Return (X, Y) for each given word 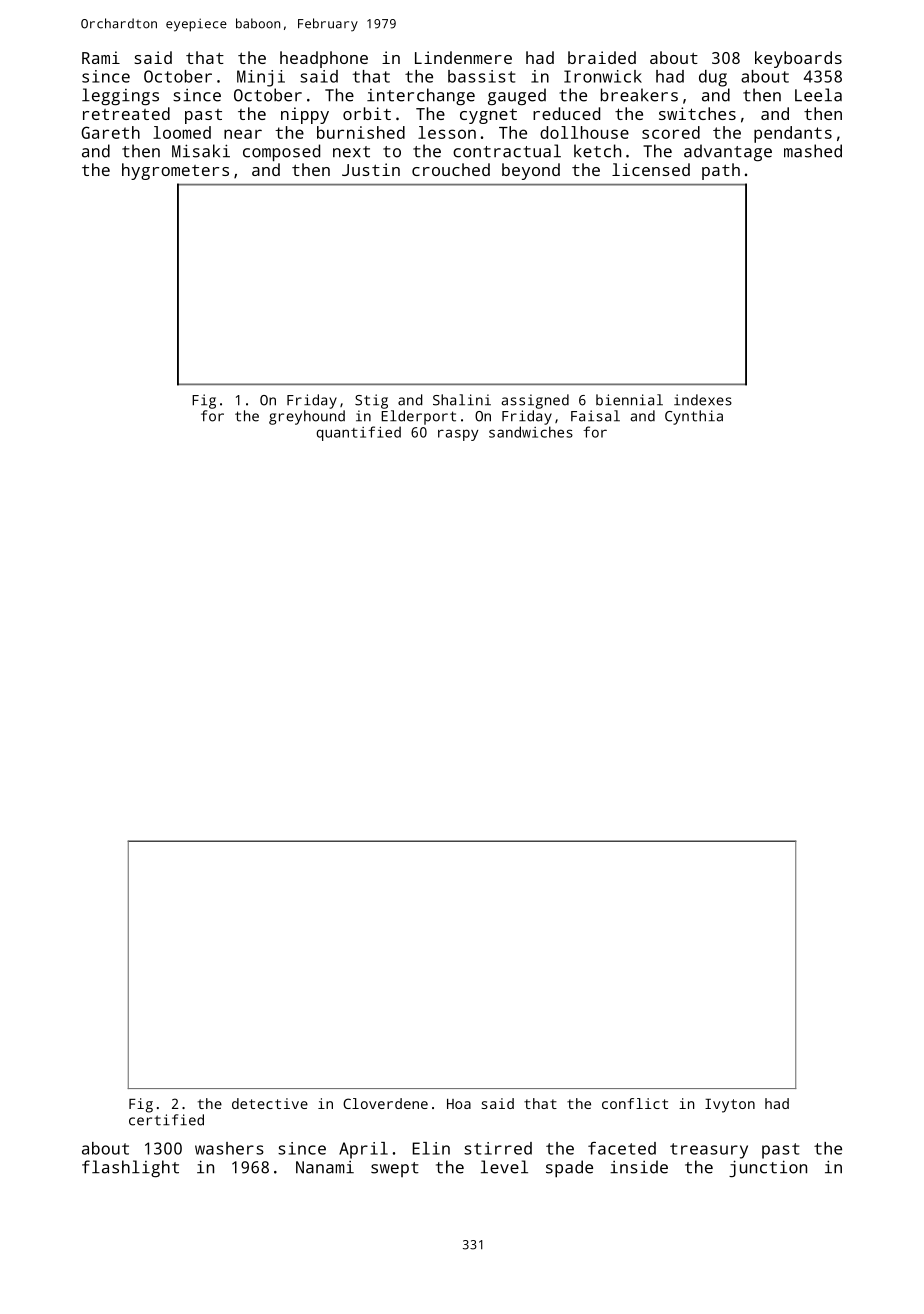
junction (768, 1168)
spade (569, 1169)
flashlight (130, 1169)
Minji (261, 78)
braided (602, 57)
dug (713, 78)
